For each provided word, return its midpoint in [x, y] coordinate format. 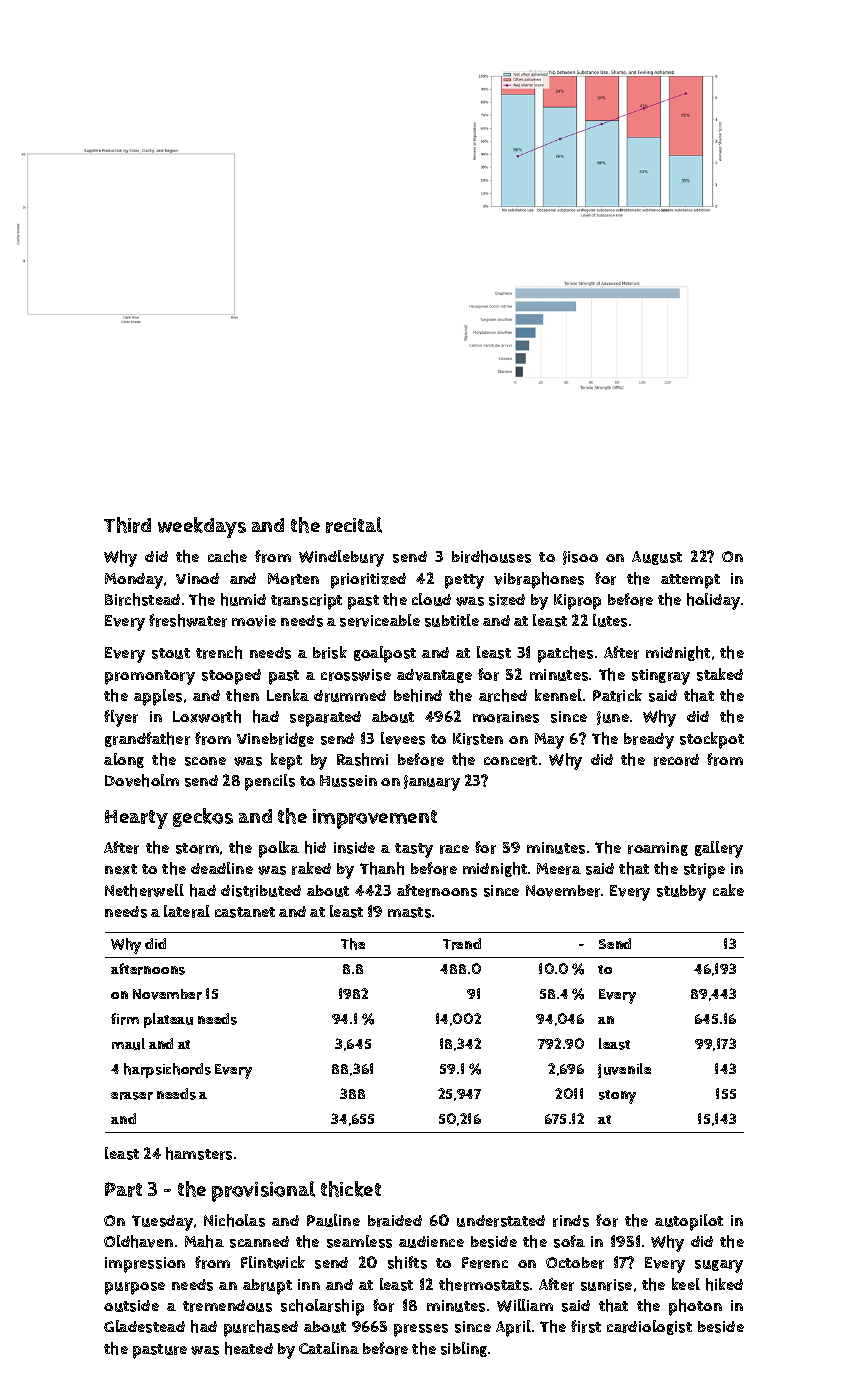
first [586, 1326]
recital [354, 525]
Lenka [288, 695]
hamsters [199, 1153]
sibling [464, 1349]
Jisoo [580, 558]
